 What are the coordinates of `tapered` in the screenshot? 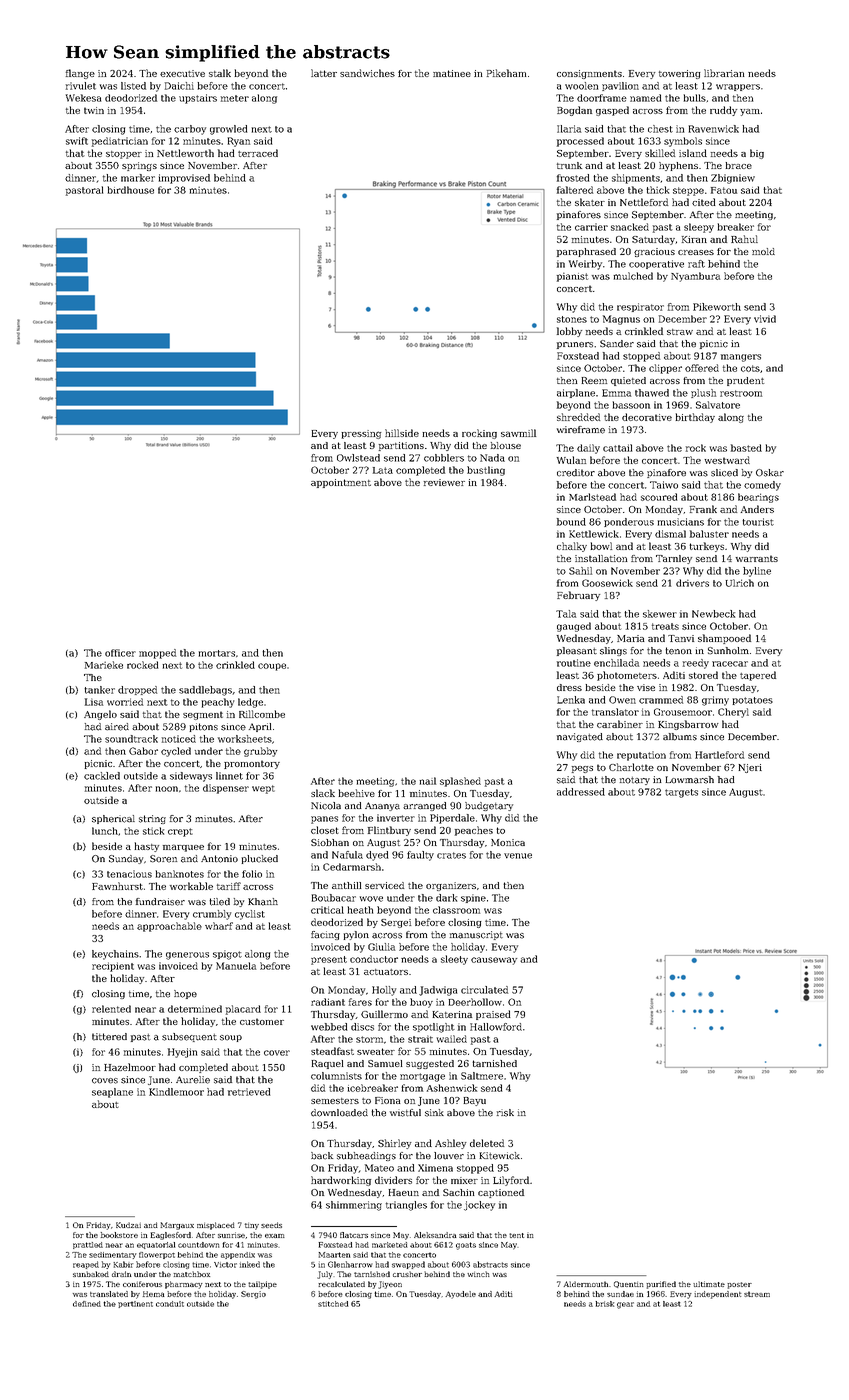 It's located at (758, 676).
